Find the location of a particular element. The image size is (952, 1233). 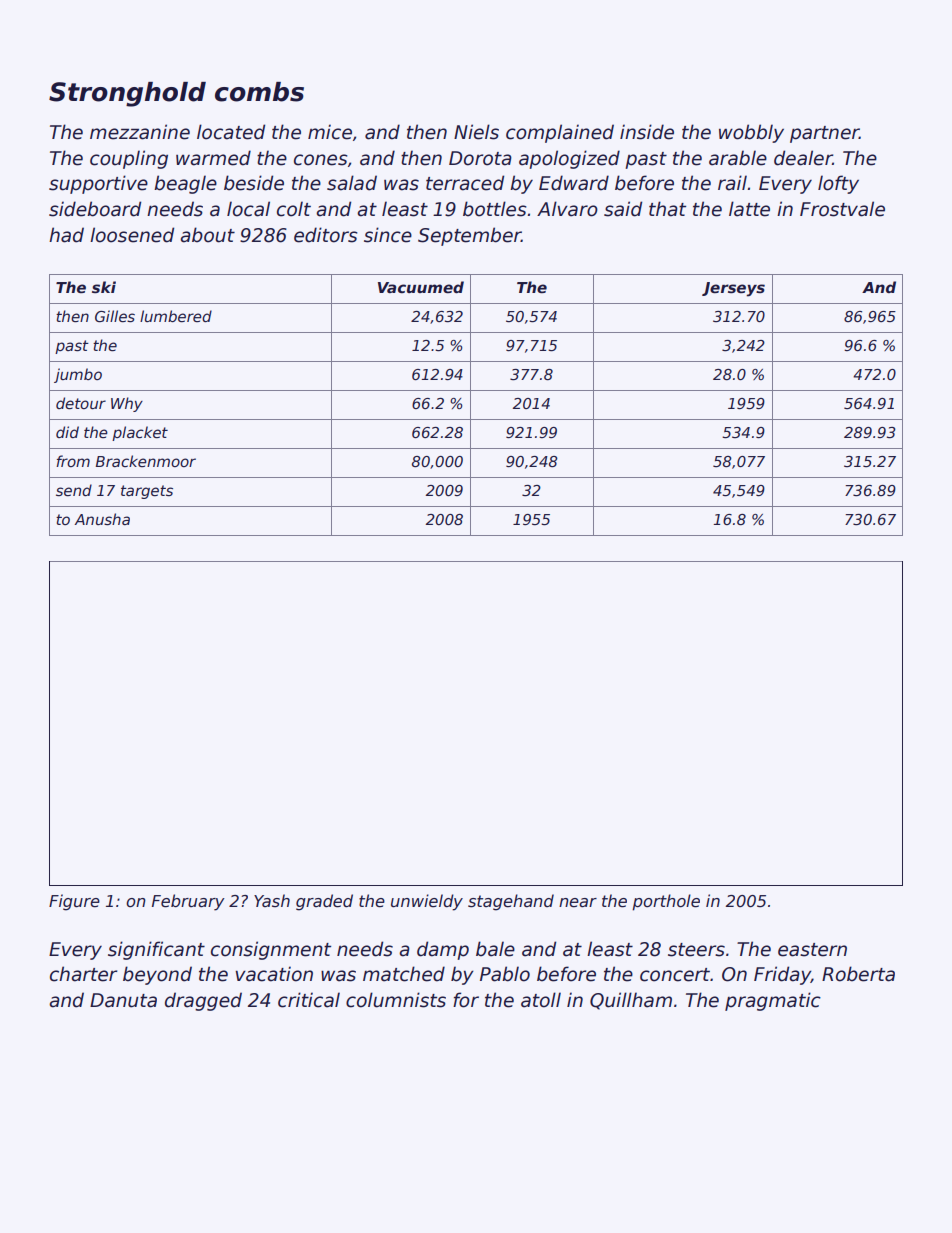

lofty is located at coordinates (838, 184).
